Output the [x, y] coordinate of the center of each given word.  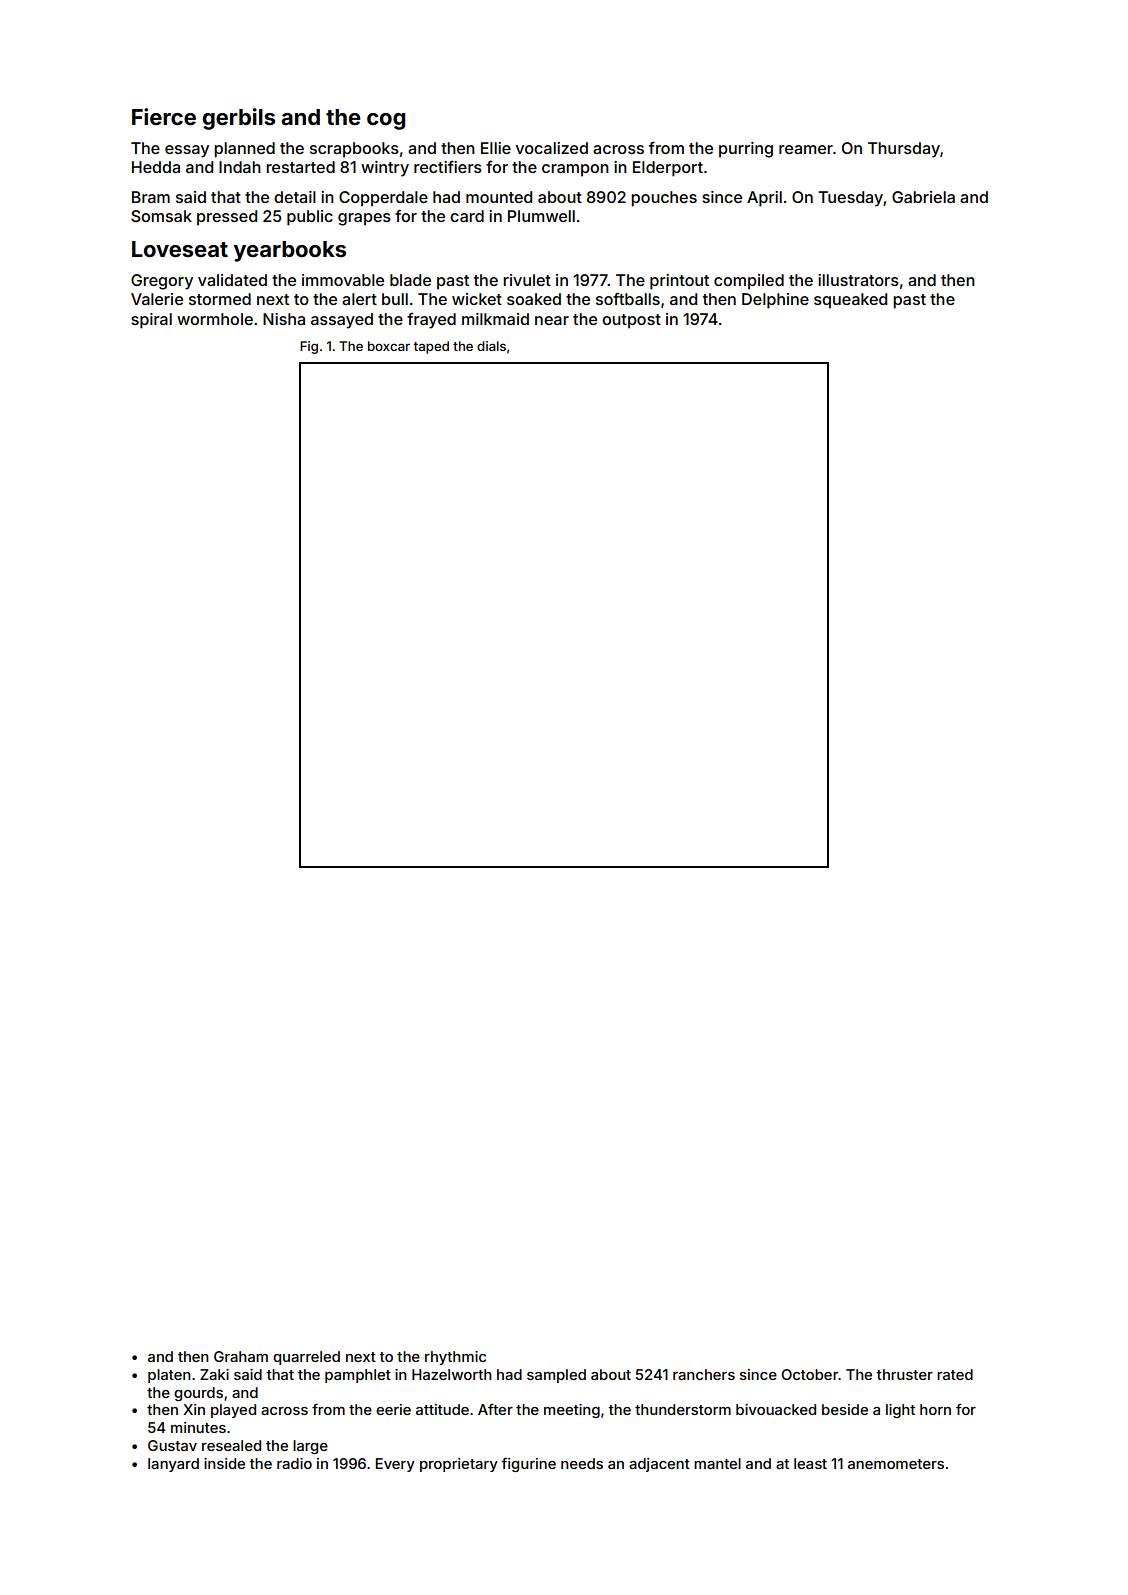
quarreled [306, 1358]
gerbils [239, 119]
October [809, 1374]
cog [386, 121]
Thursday [904, 150]
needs [582, 1463]
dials [491, 346]
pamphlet [358, 1376]
